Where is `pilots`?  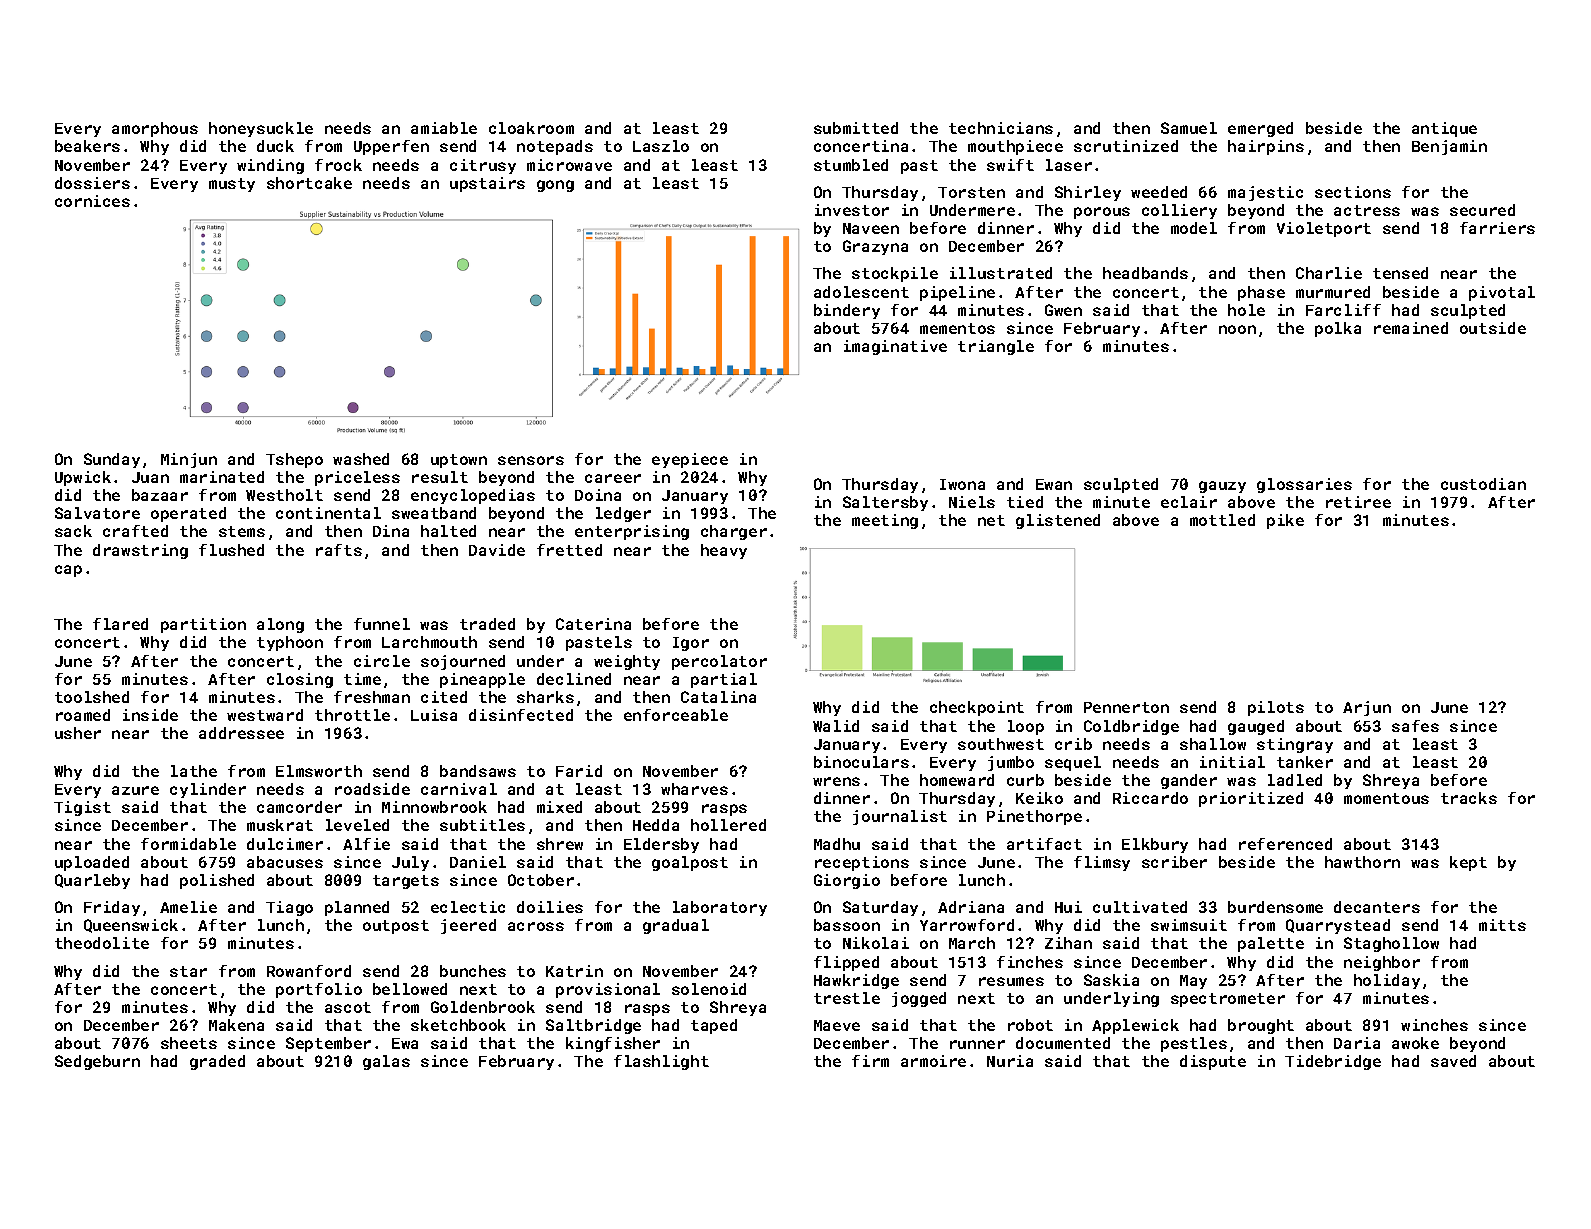 pilots is located at coordinates (1276, 708).
